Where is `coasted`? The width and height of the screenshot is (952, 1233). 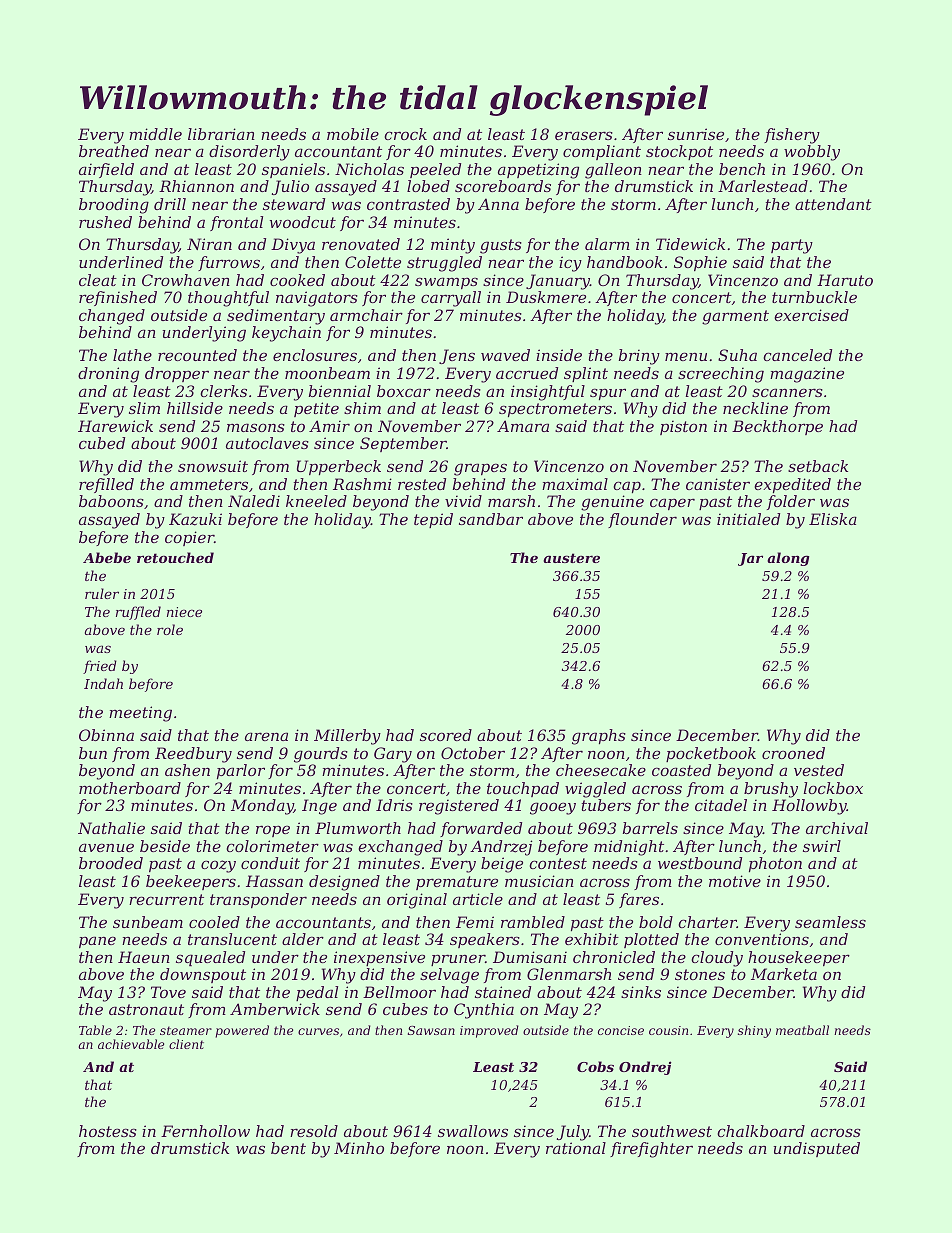 coasted is located at coordinates (681, 770).
